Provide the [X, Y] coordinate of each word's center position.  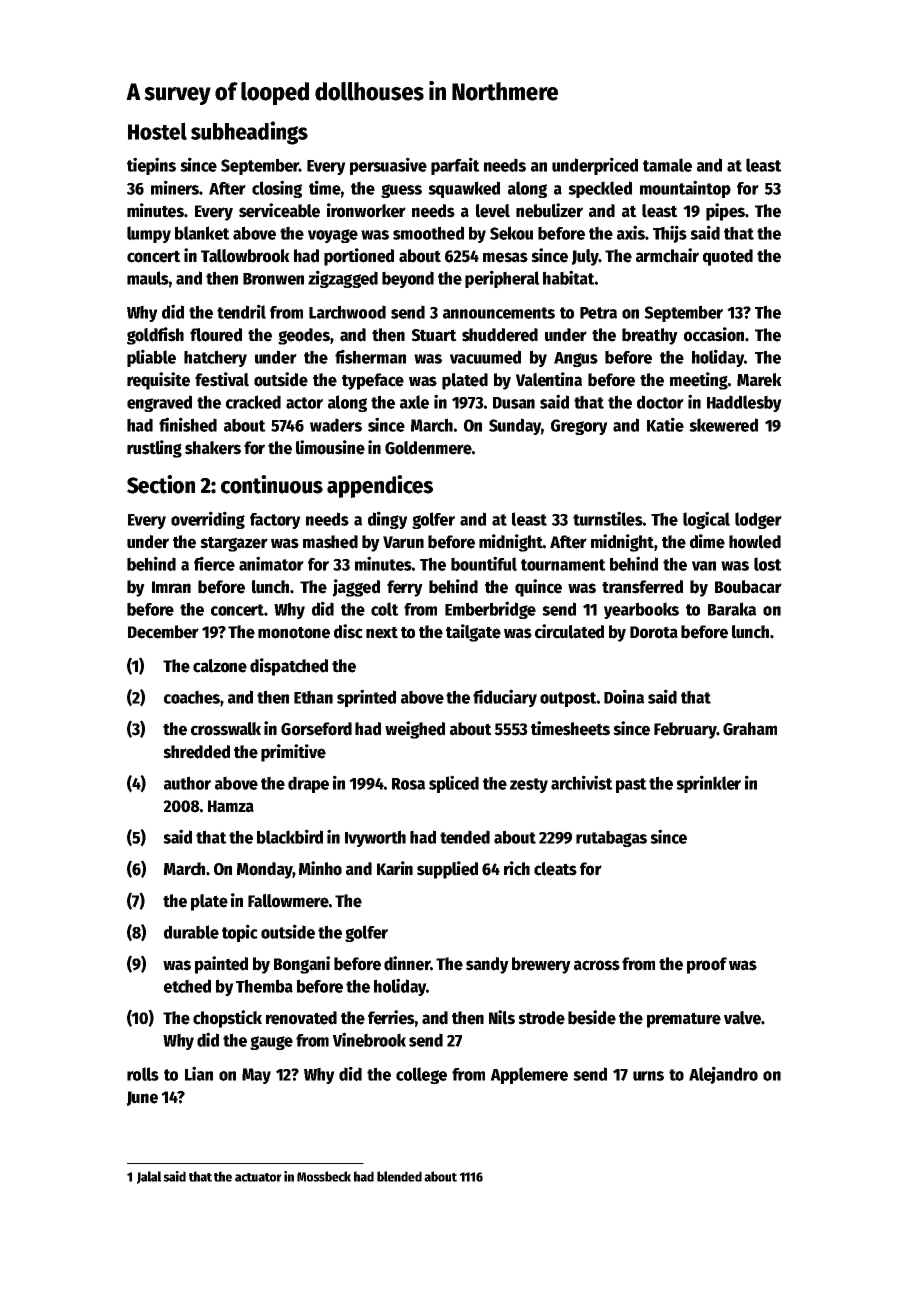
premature [684, 1020]
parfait [455, 166]
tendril [241, 311]
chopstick [227, 1019]
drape [308, 784]
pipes [725, 212]
